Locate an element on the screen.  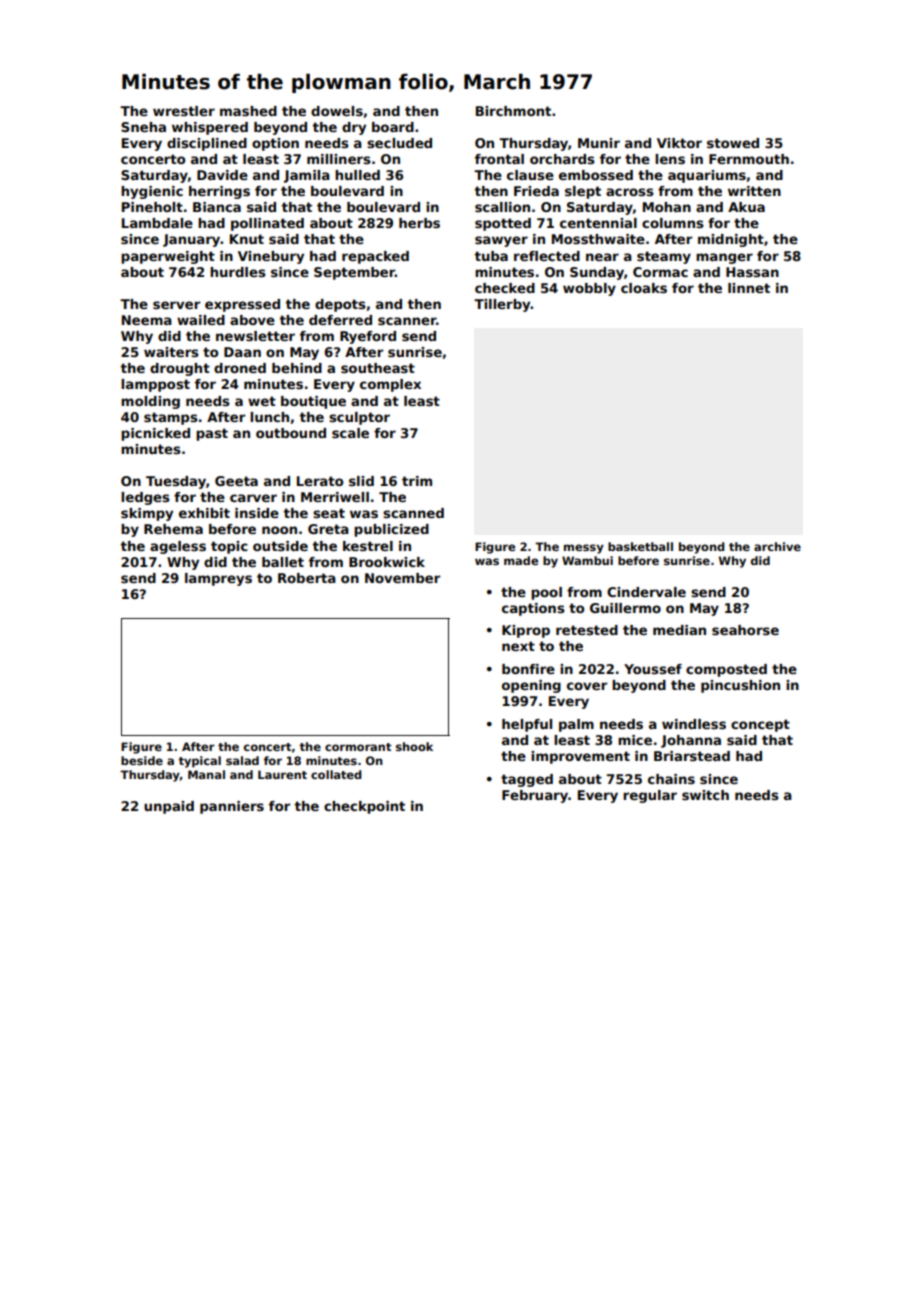
regular is located at coordinates (650, 796).
